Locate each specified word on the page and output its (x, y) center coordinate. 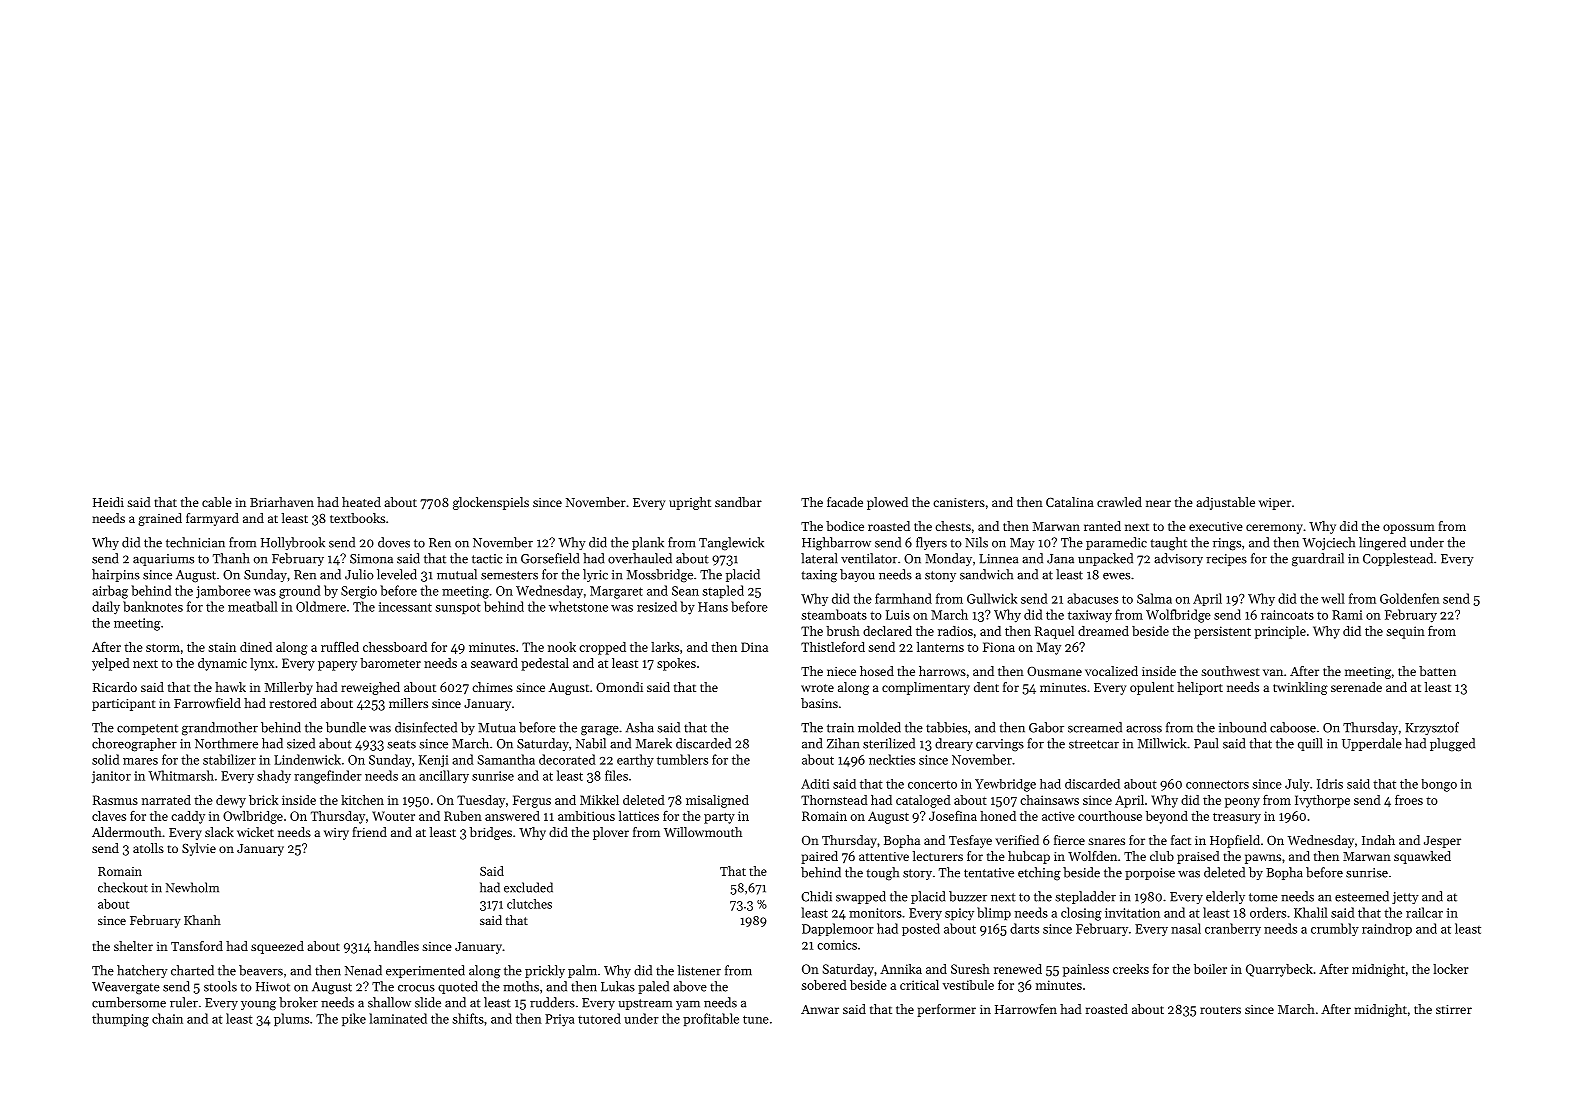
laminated (398, 1018)
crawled (1119, 502)
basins (819, 703)
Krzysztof (1432, 728)
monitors (875, 913)
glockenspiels (491, 503)
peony (1242, 803)
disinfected (426, 727)
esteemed (1362, 896)
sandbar (738, 502)
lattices (639, 816)
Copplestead (1398, 559)
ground (300, 592)
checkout (123, 887)
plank (648, 543)
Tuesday (481, 801)
